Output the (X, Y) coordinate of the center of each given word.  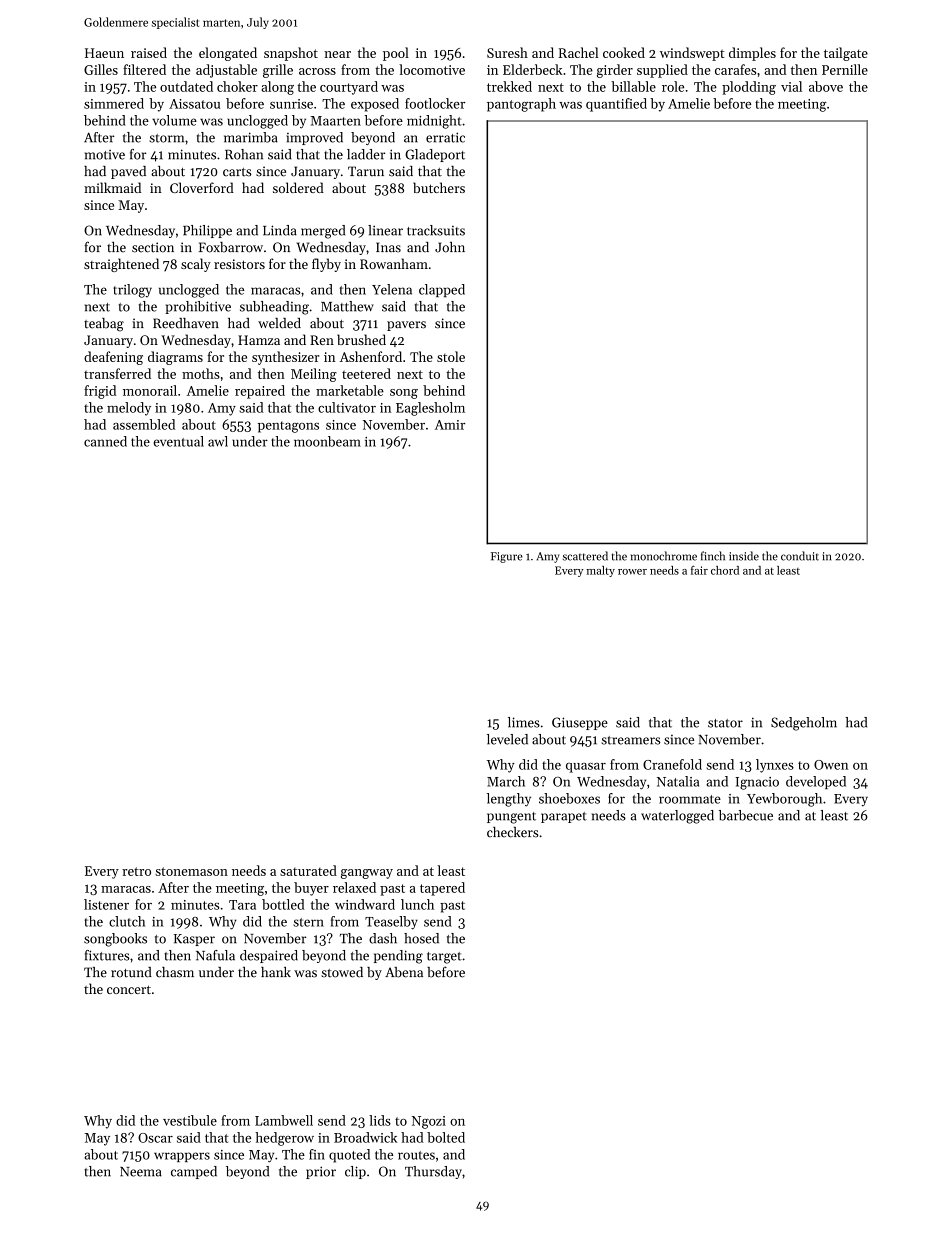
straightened (121, 265)
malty (600, 571)
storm (166, 138)
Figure (507, 557)
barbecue (746, 815)
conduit (800, 556)
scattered (585, 556)
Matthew (347, 306)
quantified (616, 105)
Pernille (845, 69)
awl (218, 441)
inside (744, 556)
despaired (269, 956)
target (444, 958)
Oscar (155, 1138)
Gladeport (435, 155)
